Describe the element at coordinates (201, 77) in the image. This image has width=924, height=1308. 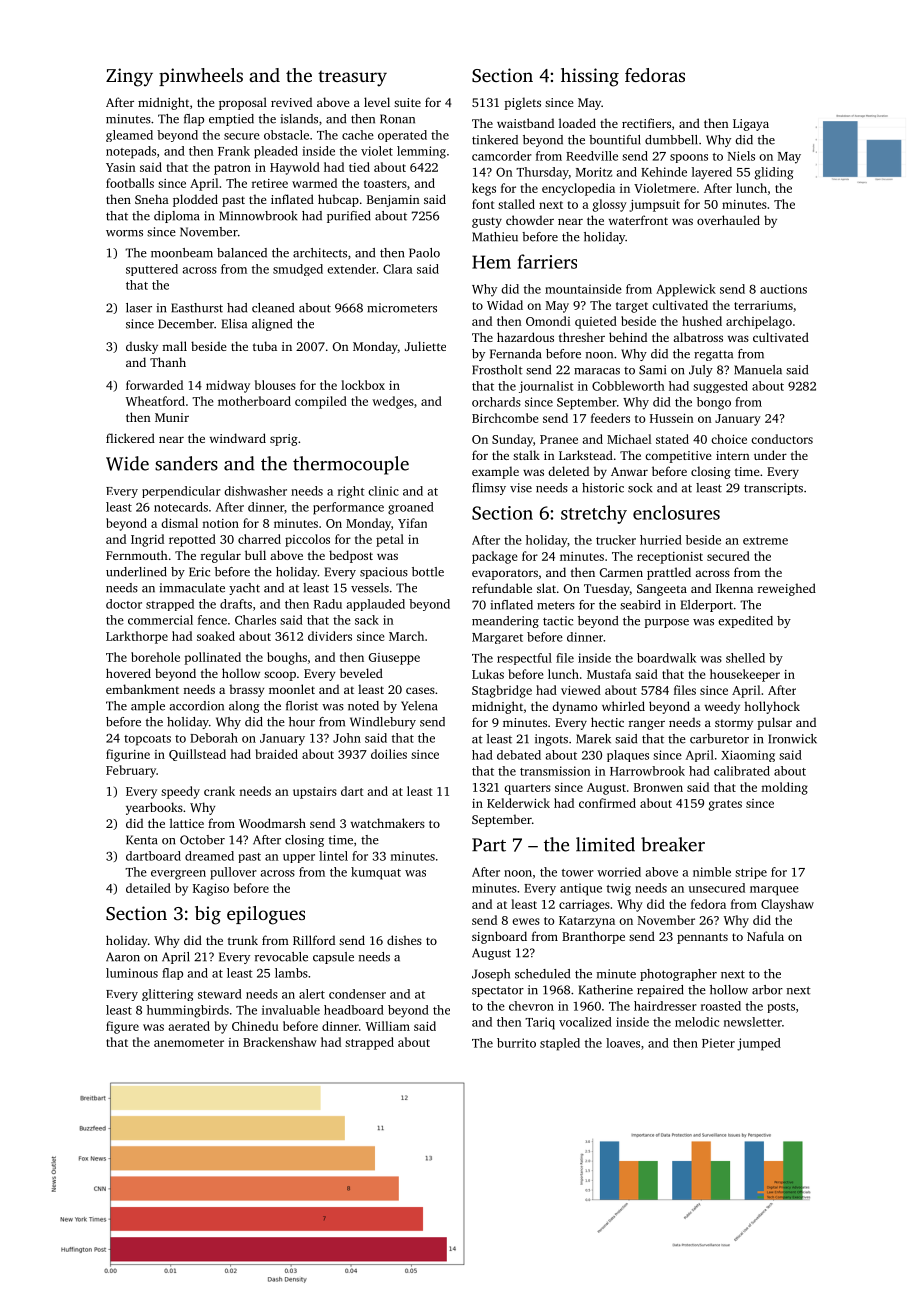
I see `pinwheels` at that location.
